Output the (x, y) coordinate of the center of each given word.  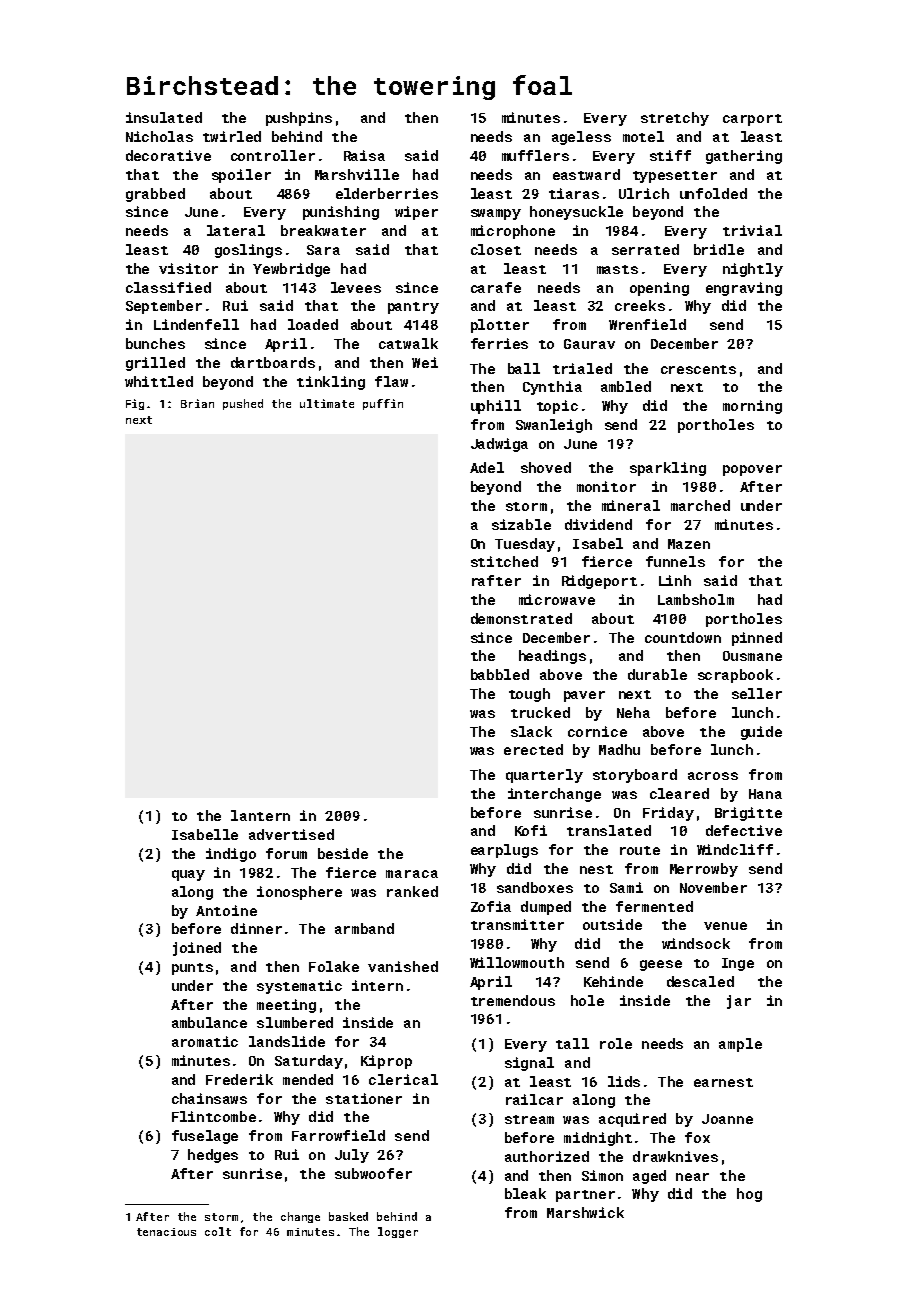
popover (752, 470)
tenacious (166, 1232)
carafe (496, 287)
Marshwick (585, 1212)
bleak (525, 1193)
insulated (164, 117)
